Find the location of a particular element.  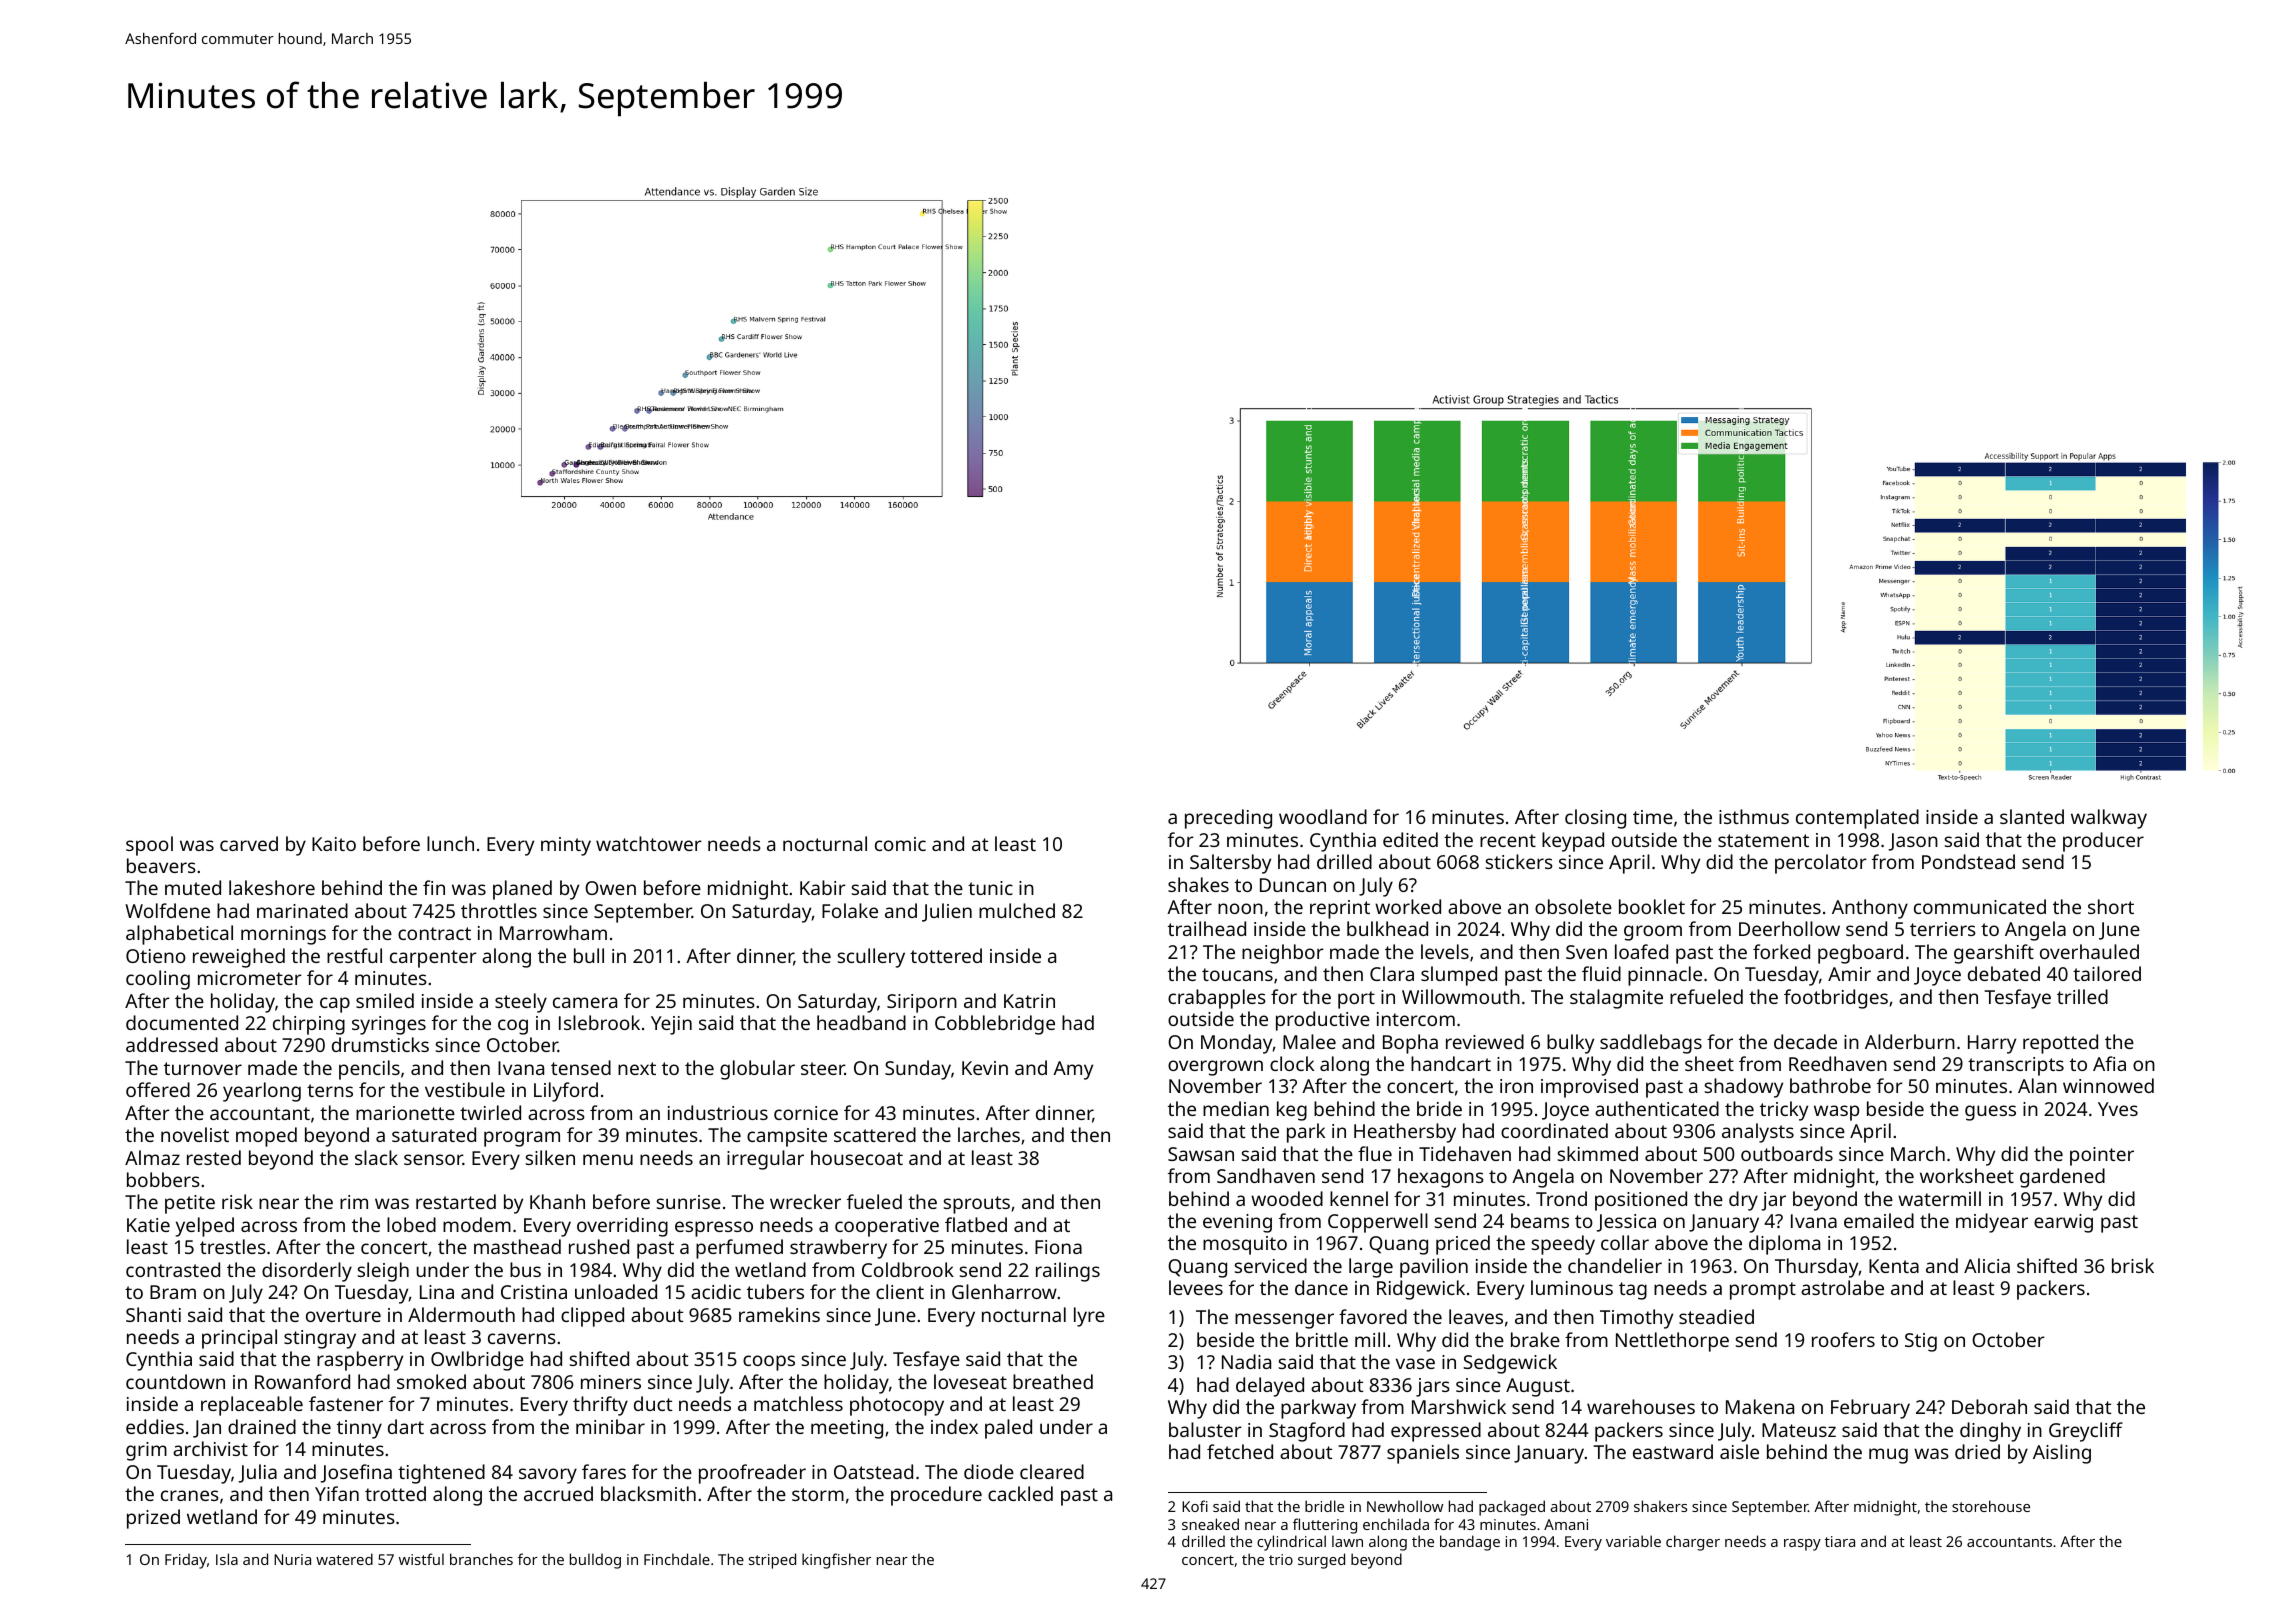

variable is located at coordinates (1633, 1541).
